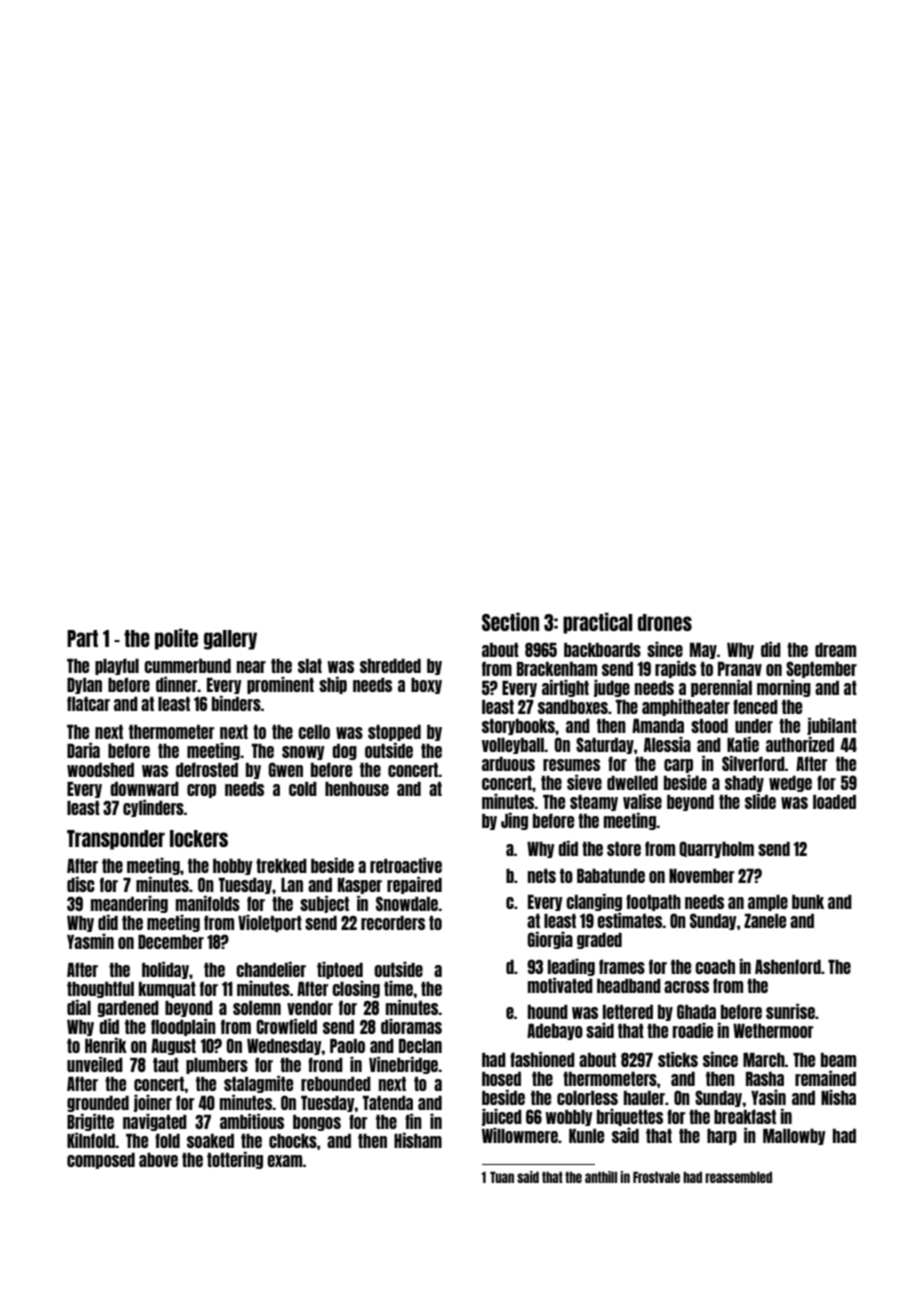  I want to click on Tuan, so click(502, 1177).
